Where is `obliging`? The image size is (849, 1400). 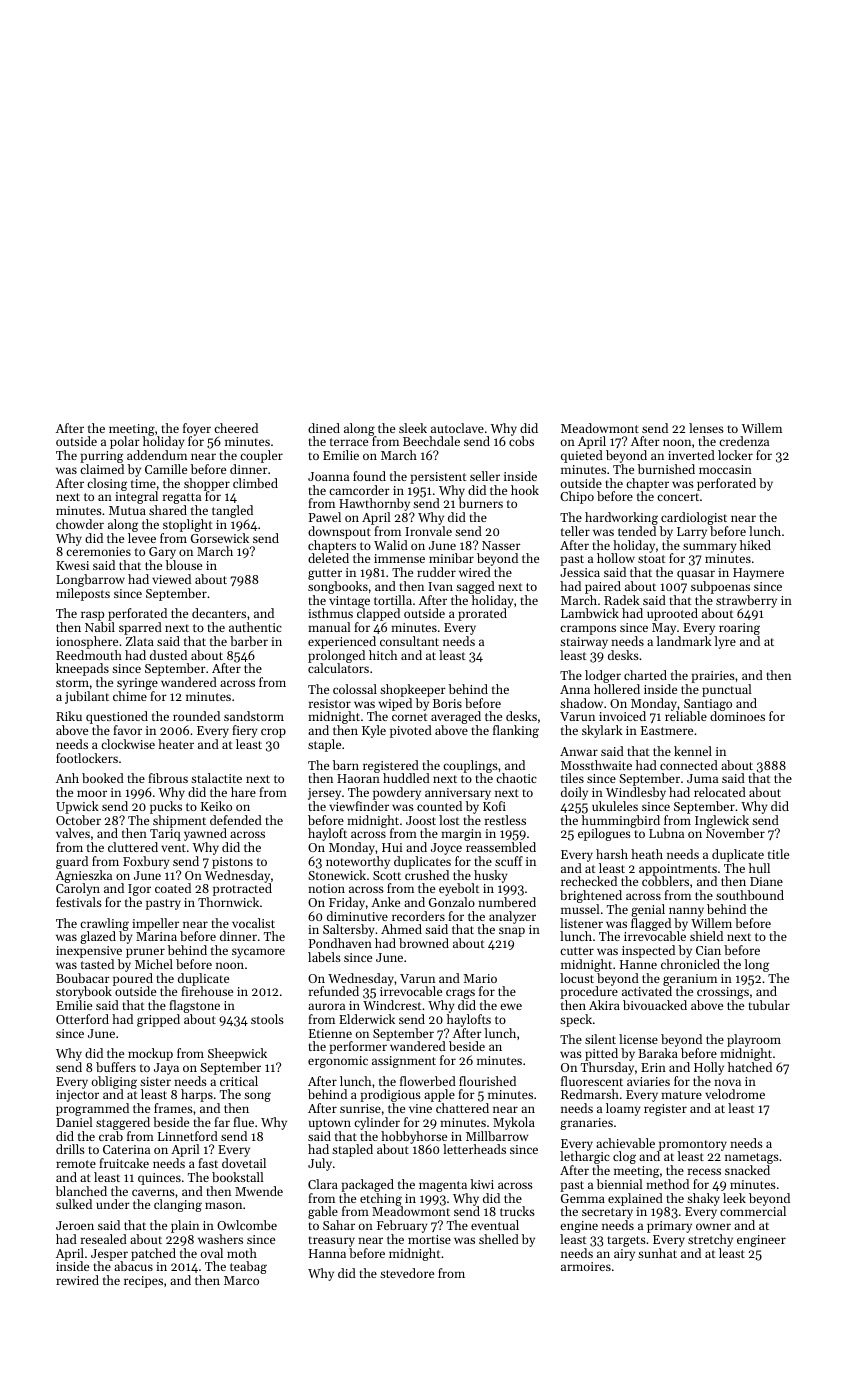
obliging is located at coordinates (114, 1083).
